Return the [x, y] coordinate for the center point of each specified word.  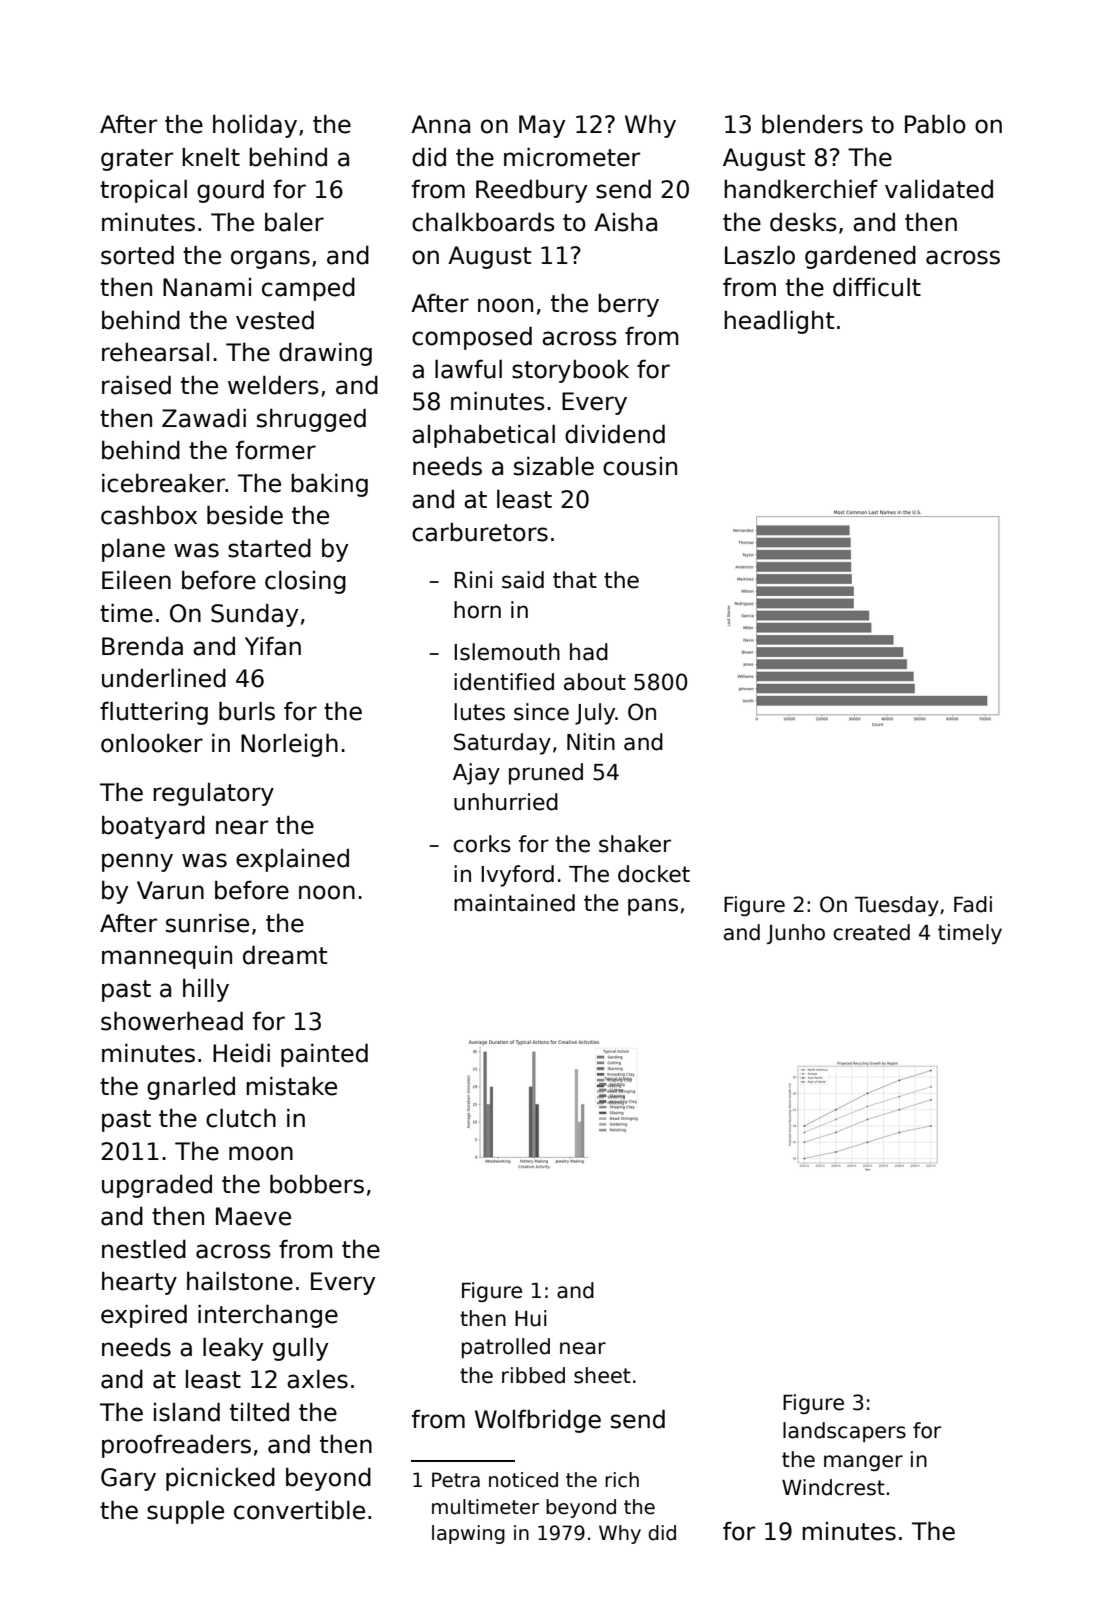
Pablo [935, 124]
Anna [440, 124]
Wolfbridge [538, 1421]
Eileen [136, 580]
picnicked [220, 1479]
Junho [796, 934]
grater [137, 160]
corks [482, 844]
